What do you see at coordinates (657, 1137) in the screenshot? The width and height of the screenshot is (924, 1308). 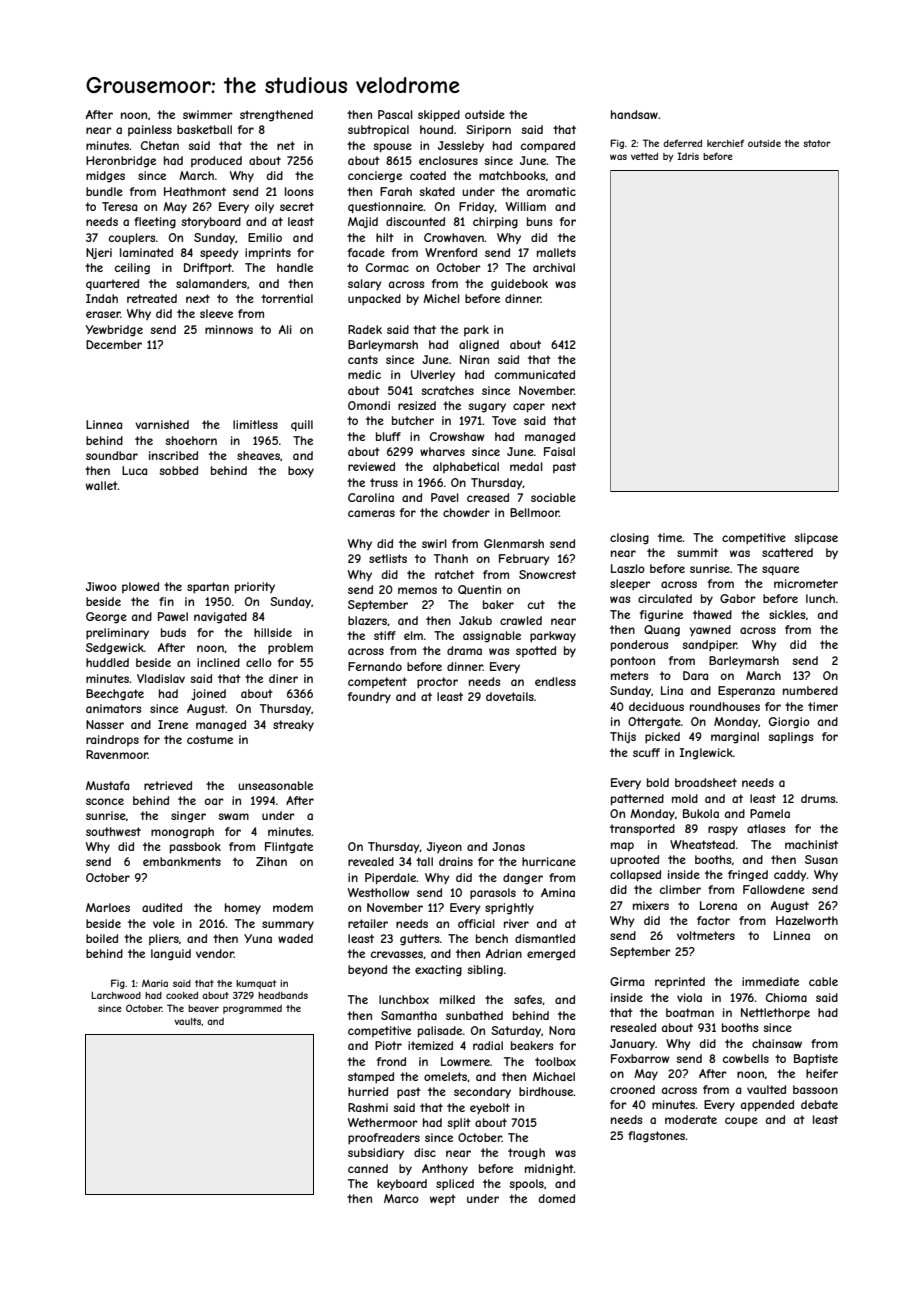 I see `flagstones` at bounding box center [657, 1137].
